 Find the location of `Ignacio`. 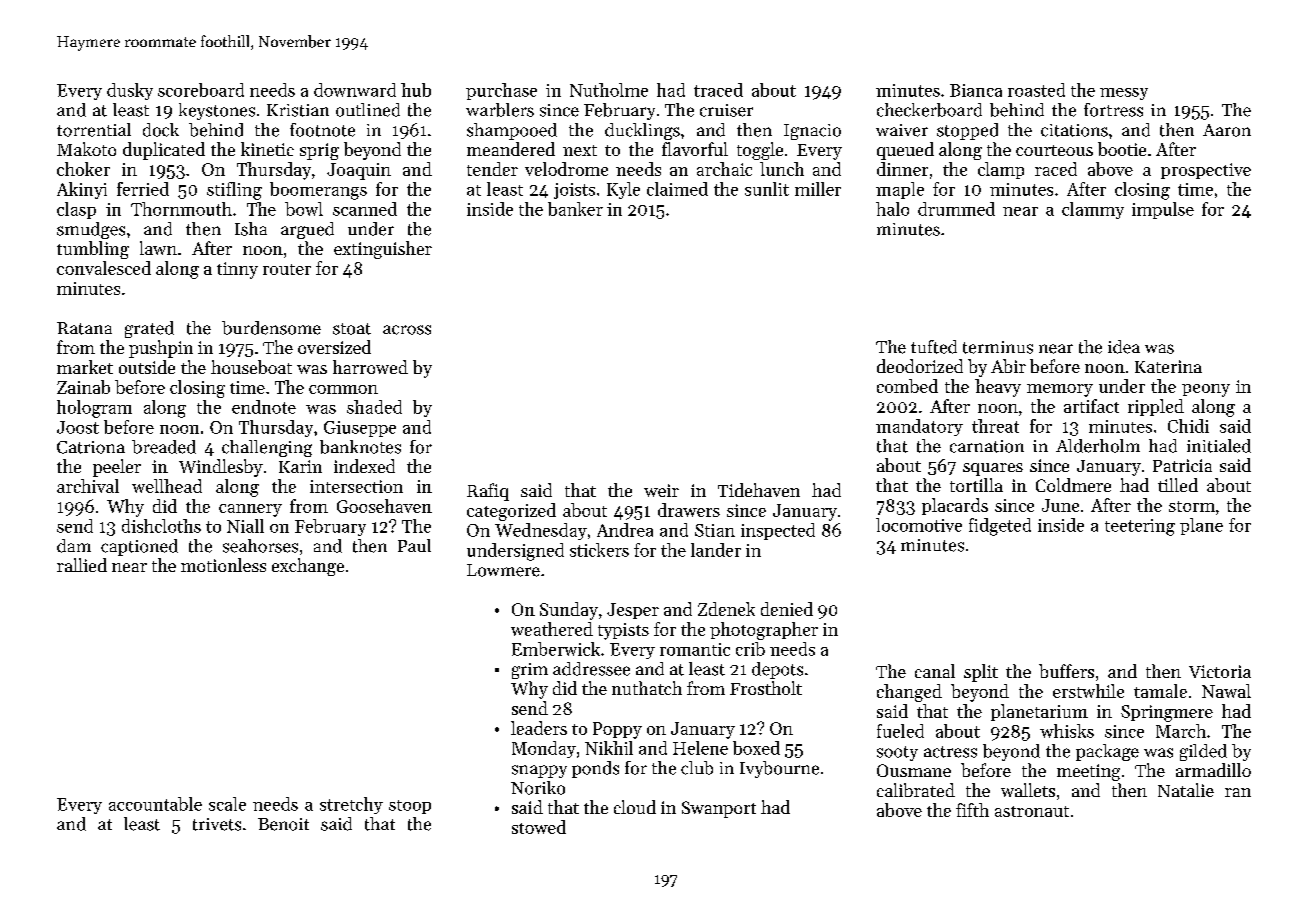

Ignacio is located at coordinates (812, 132).
